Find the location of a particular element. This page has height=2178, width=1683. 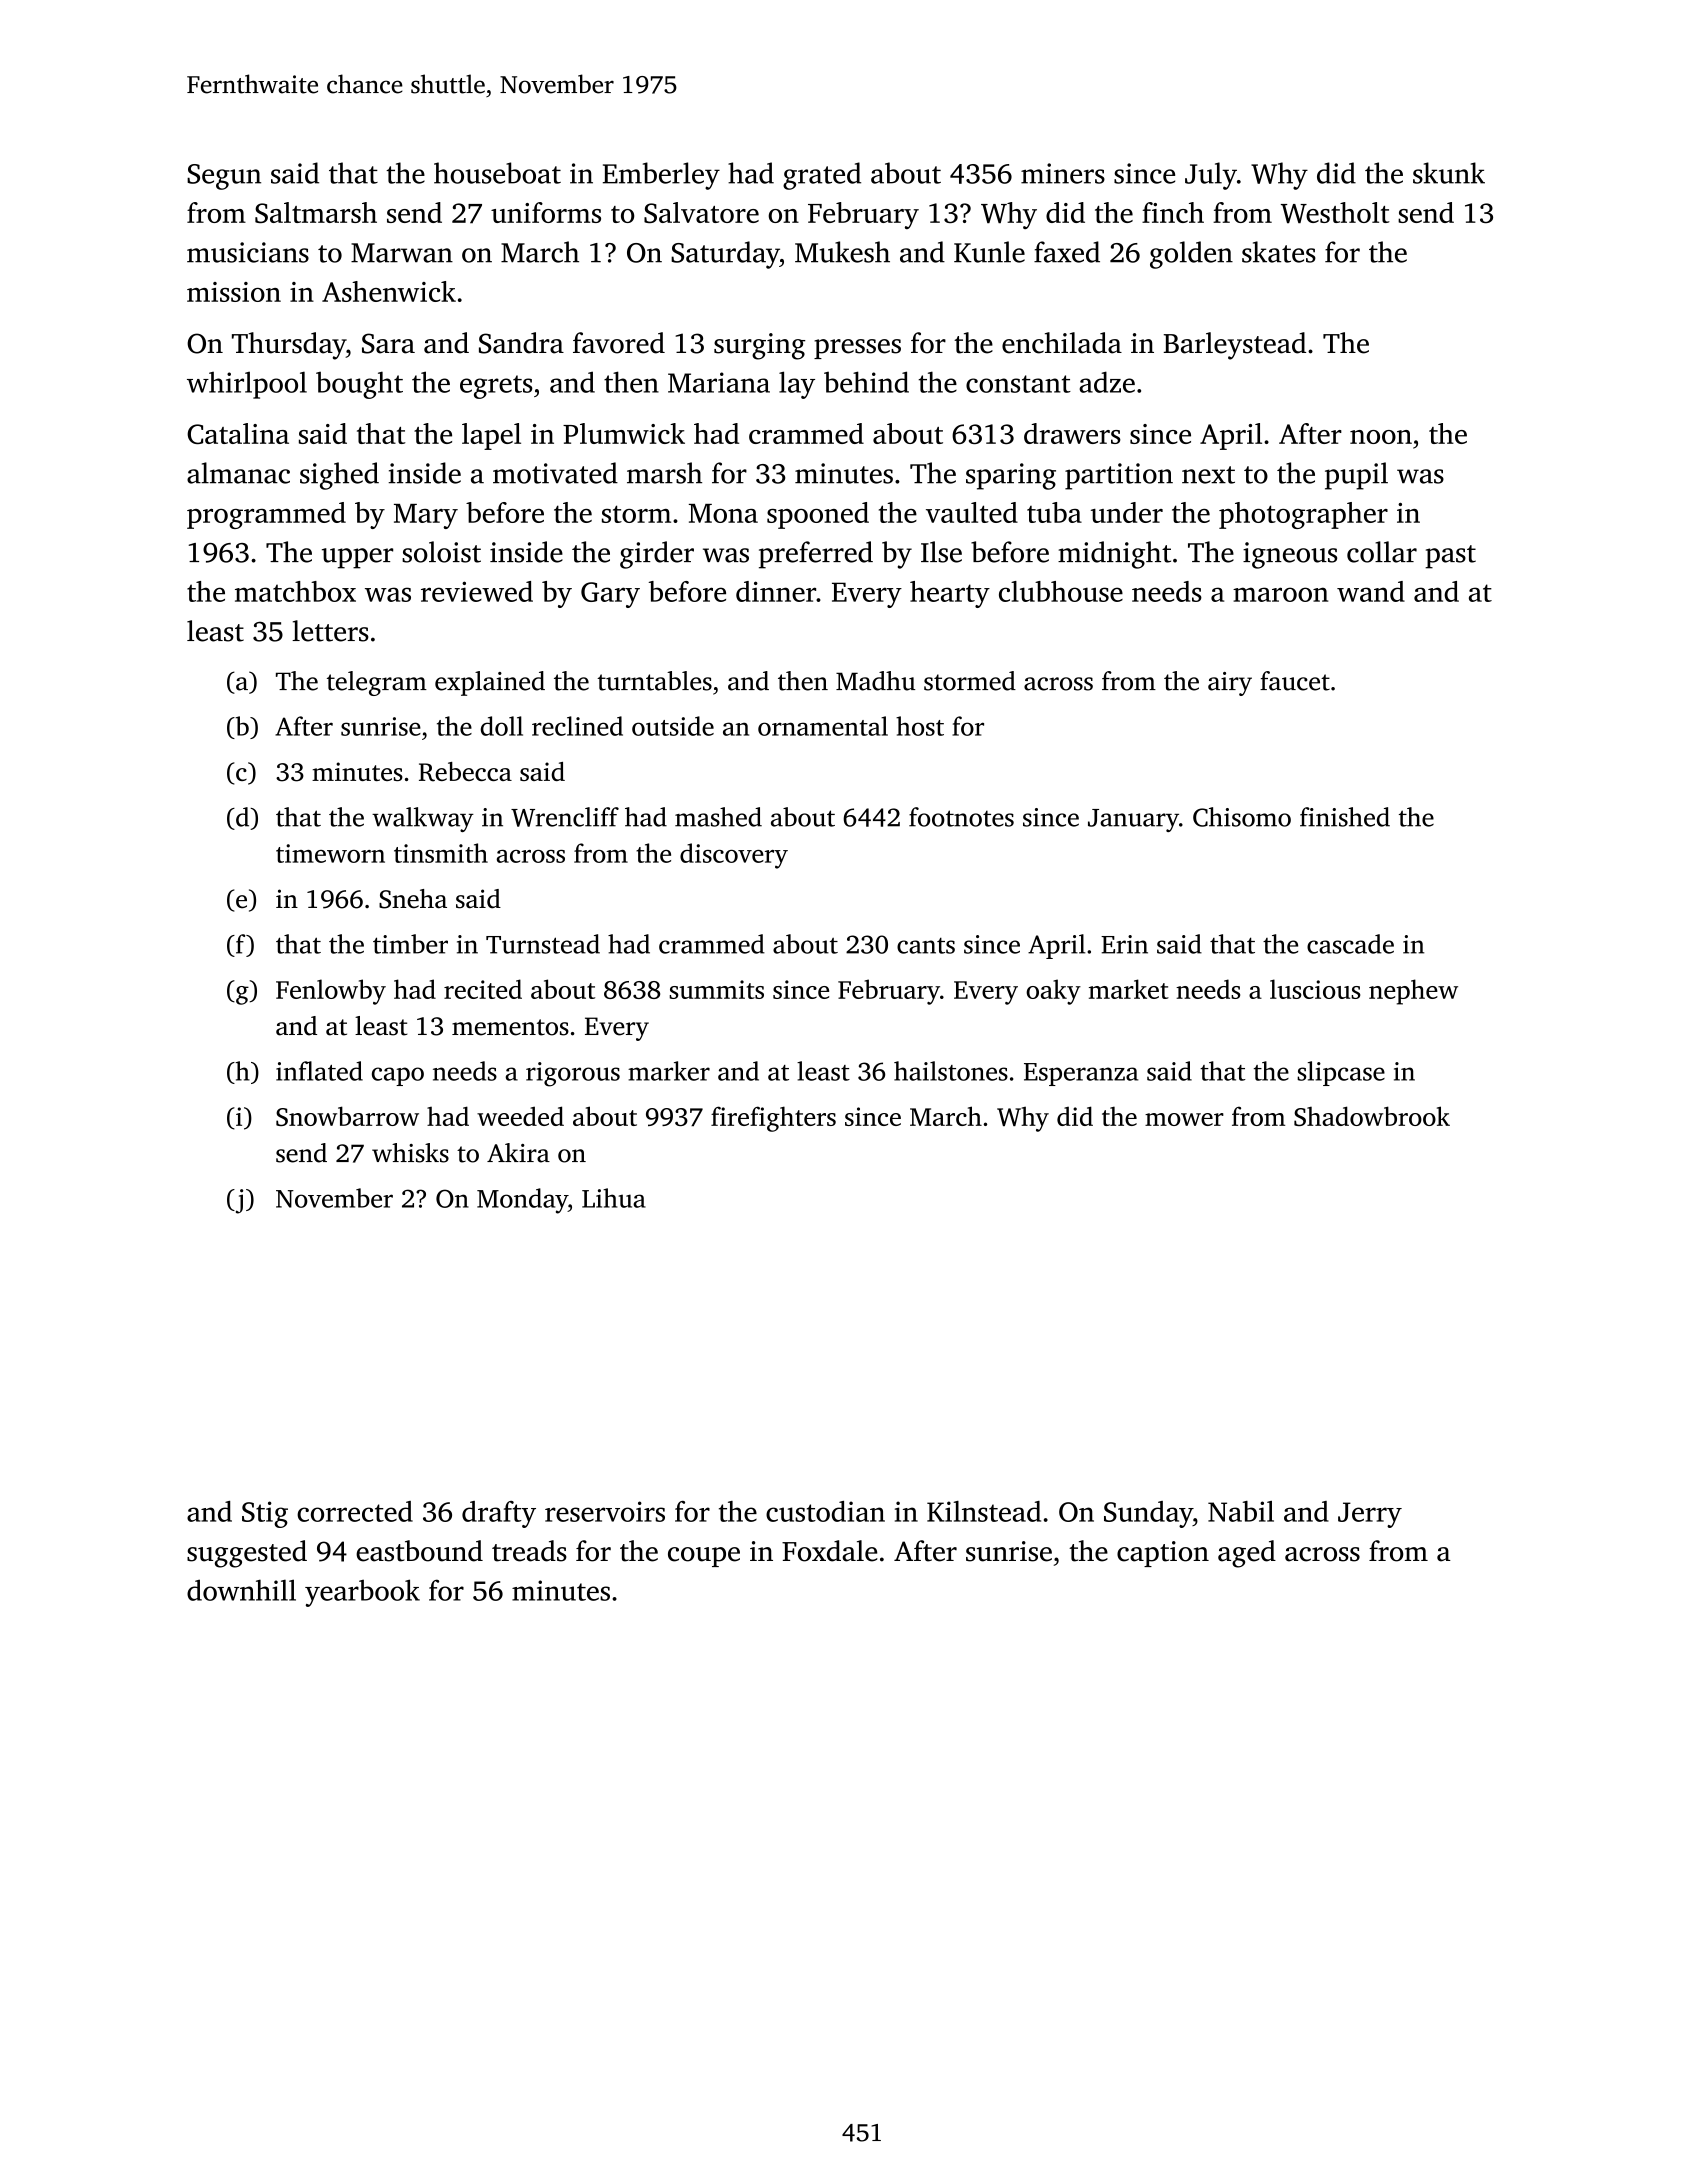

Sara is located at coordinates (388, 343).
